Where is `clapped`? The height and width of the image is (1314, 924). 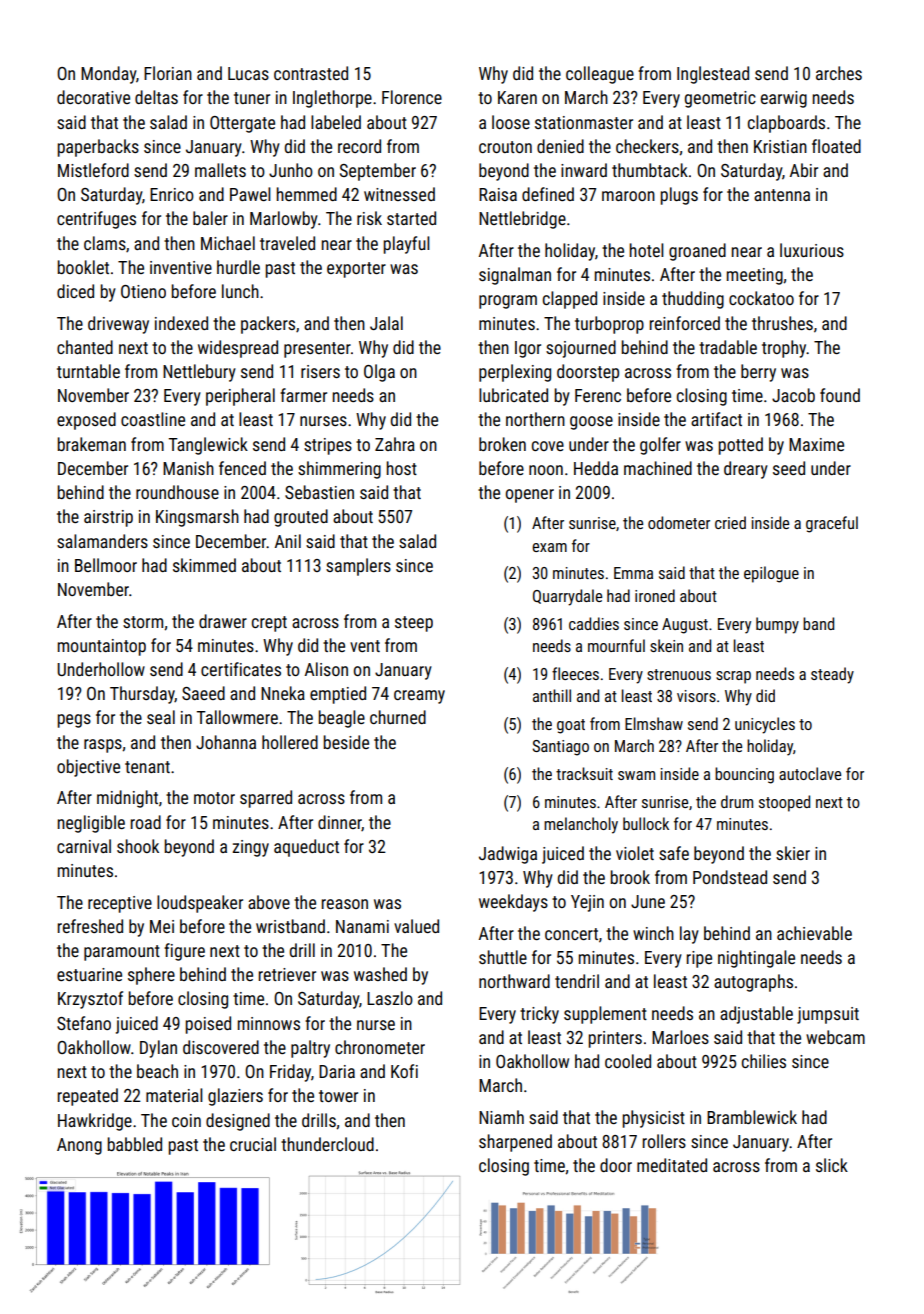
clapped is located at coordinates (570, 300).
